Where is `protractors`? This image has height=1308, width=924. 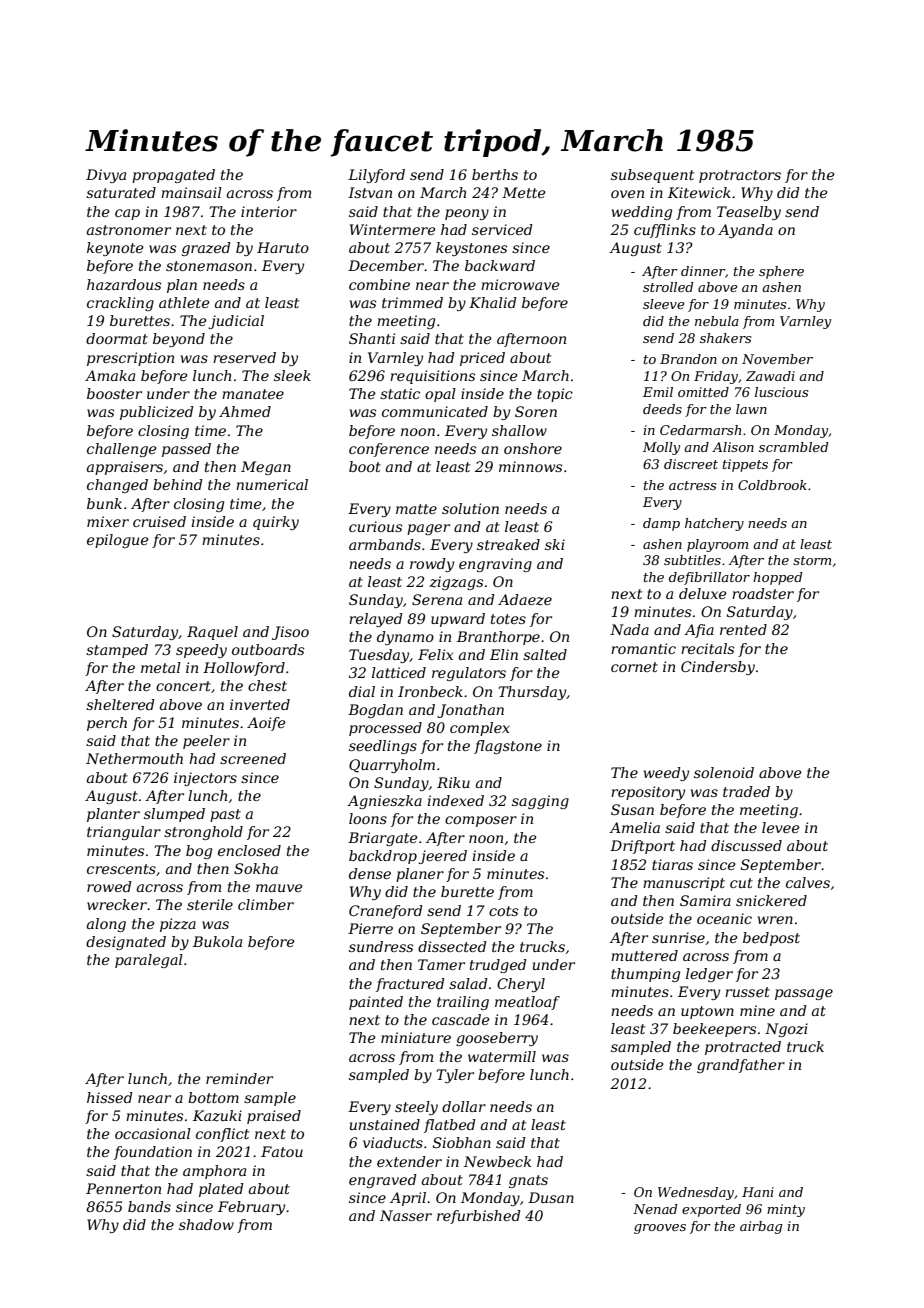
protractors is located at coordinates (740, 176).
